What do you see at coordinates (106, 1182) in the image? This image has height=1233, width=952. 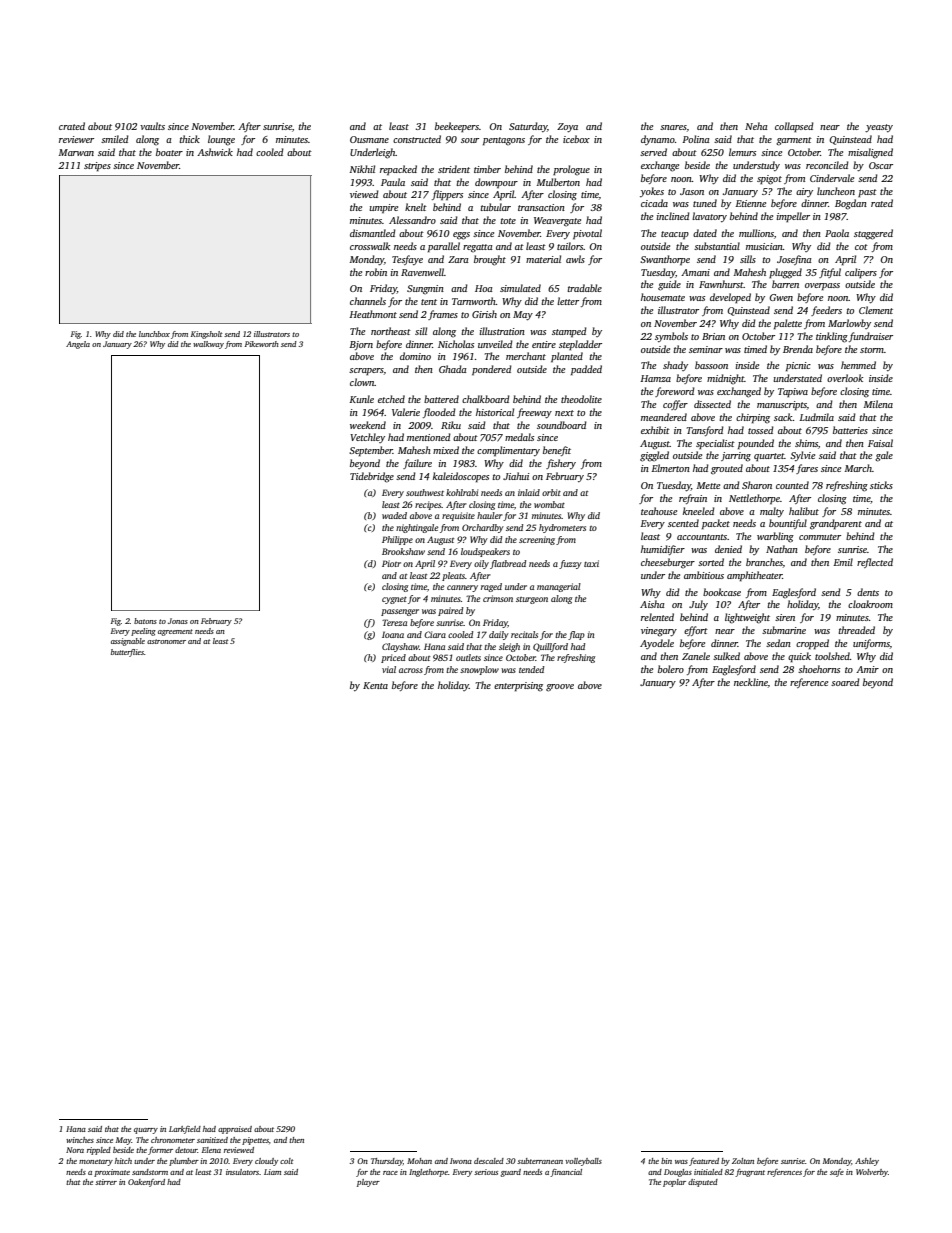 I see `stirrer` at bounding box center [106, 1182].
